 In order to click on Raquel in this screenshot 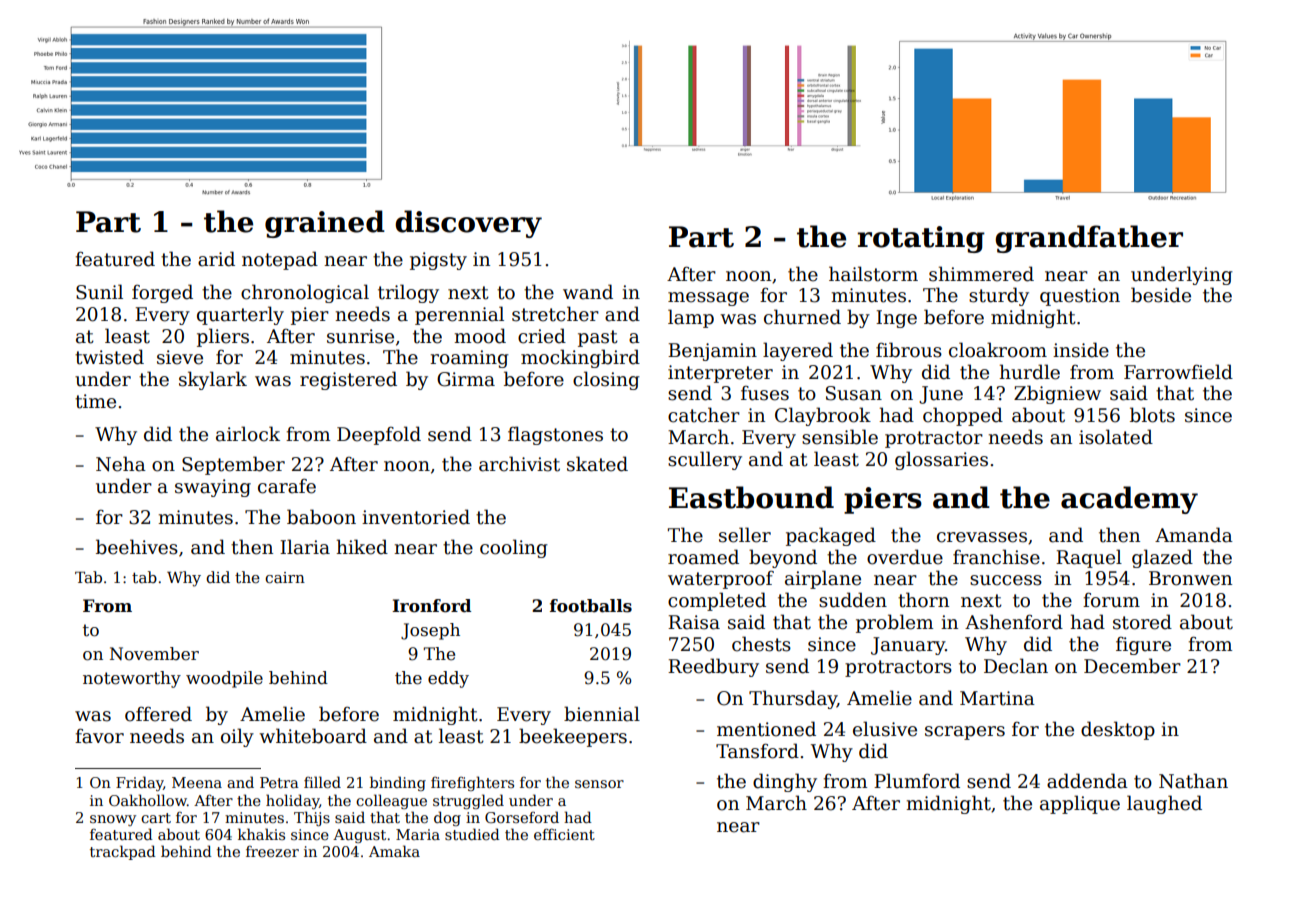, I will do `click(1089, 558)`.
